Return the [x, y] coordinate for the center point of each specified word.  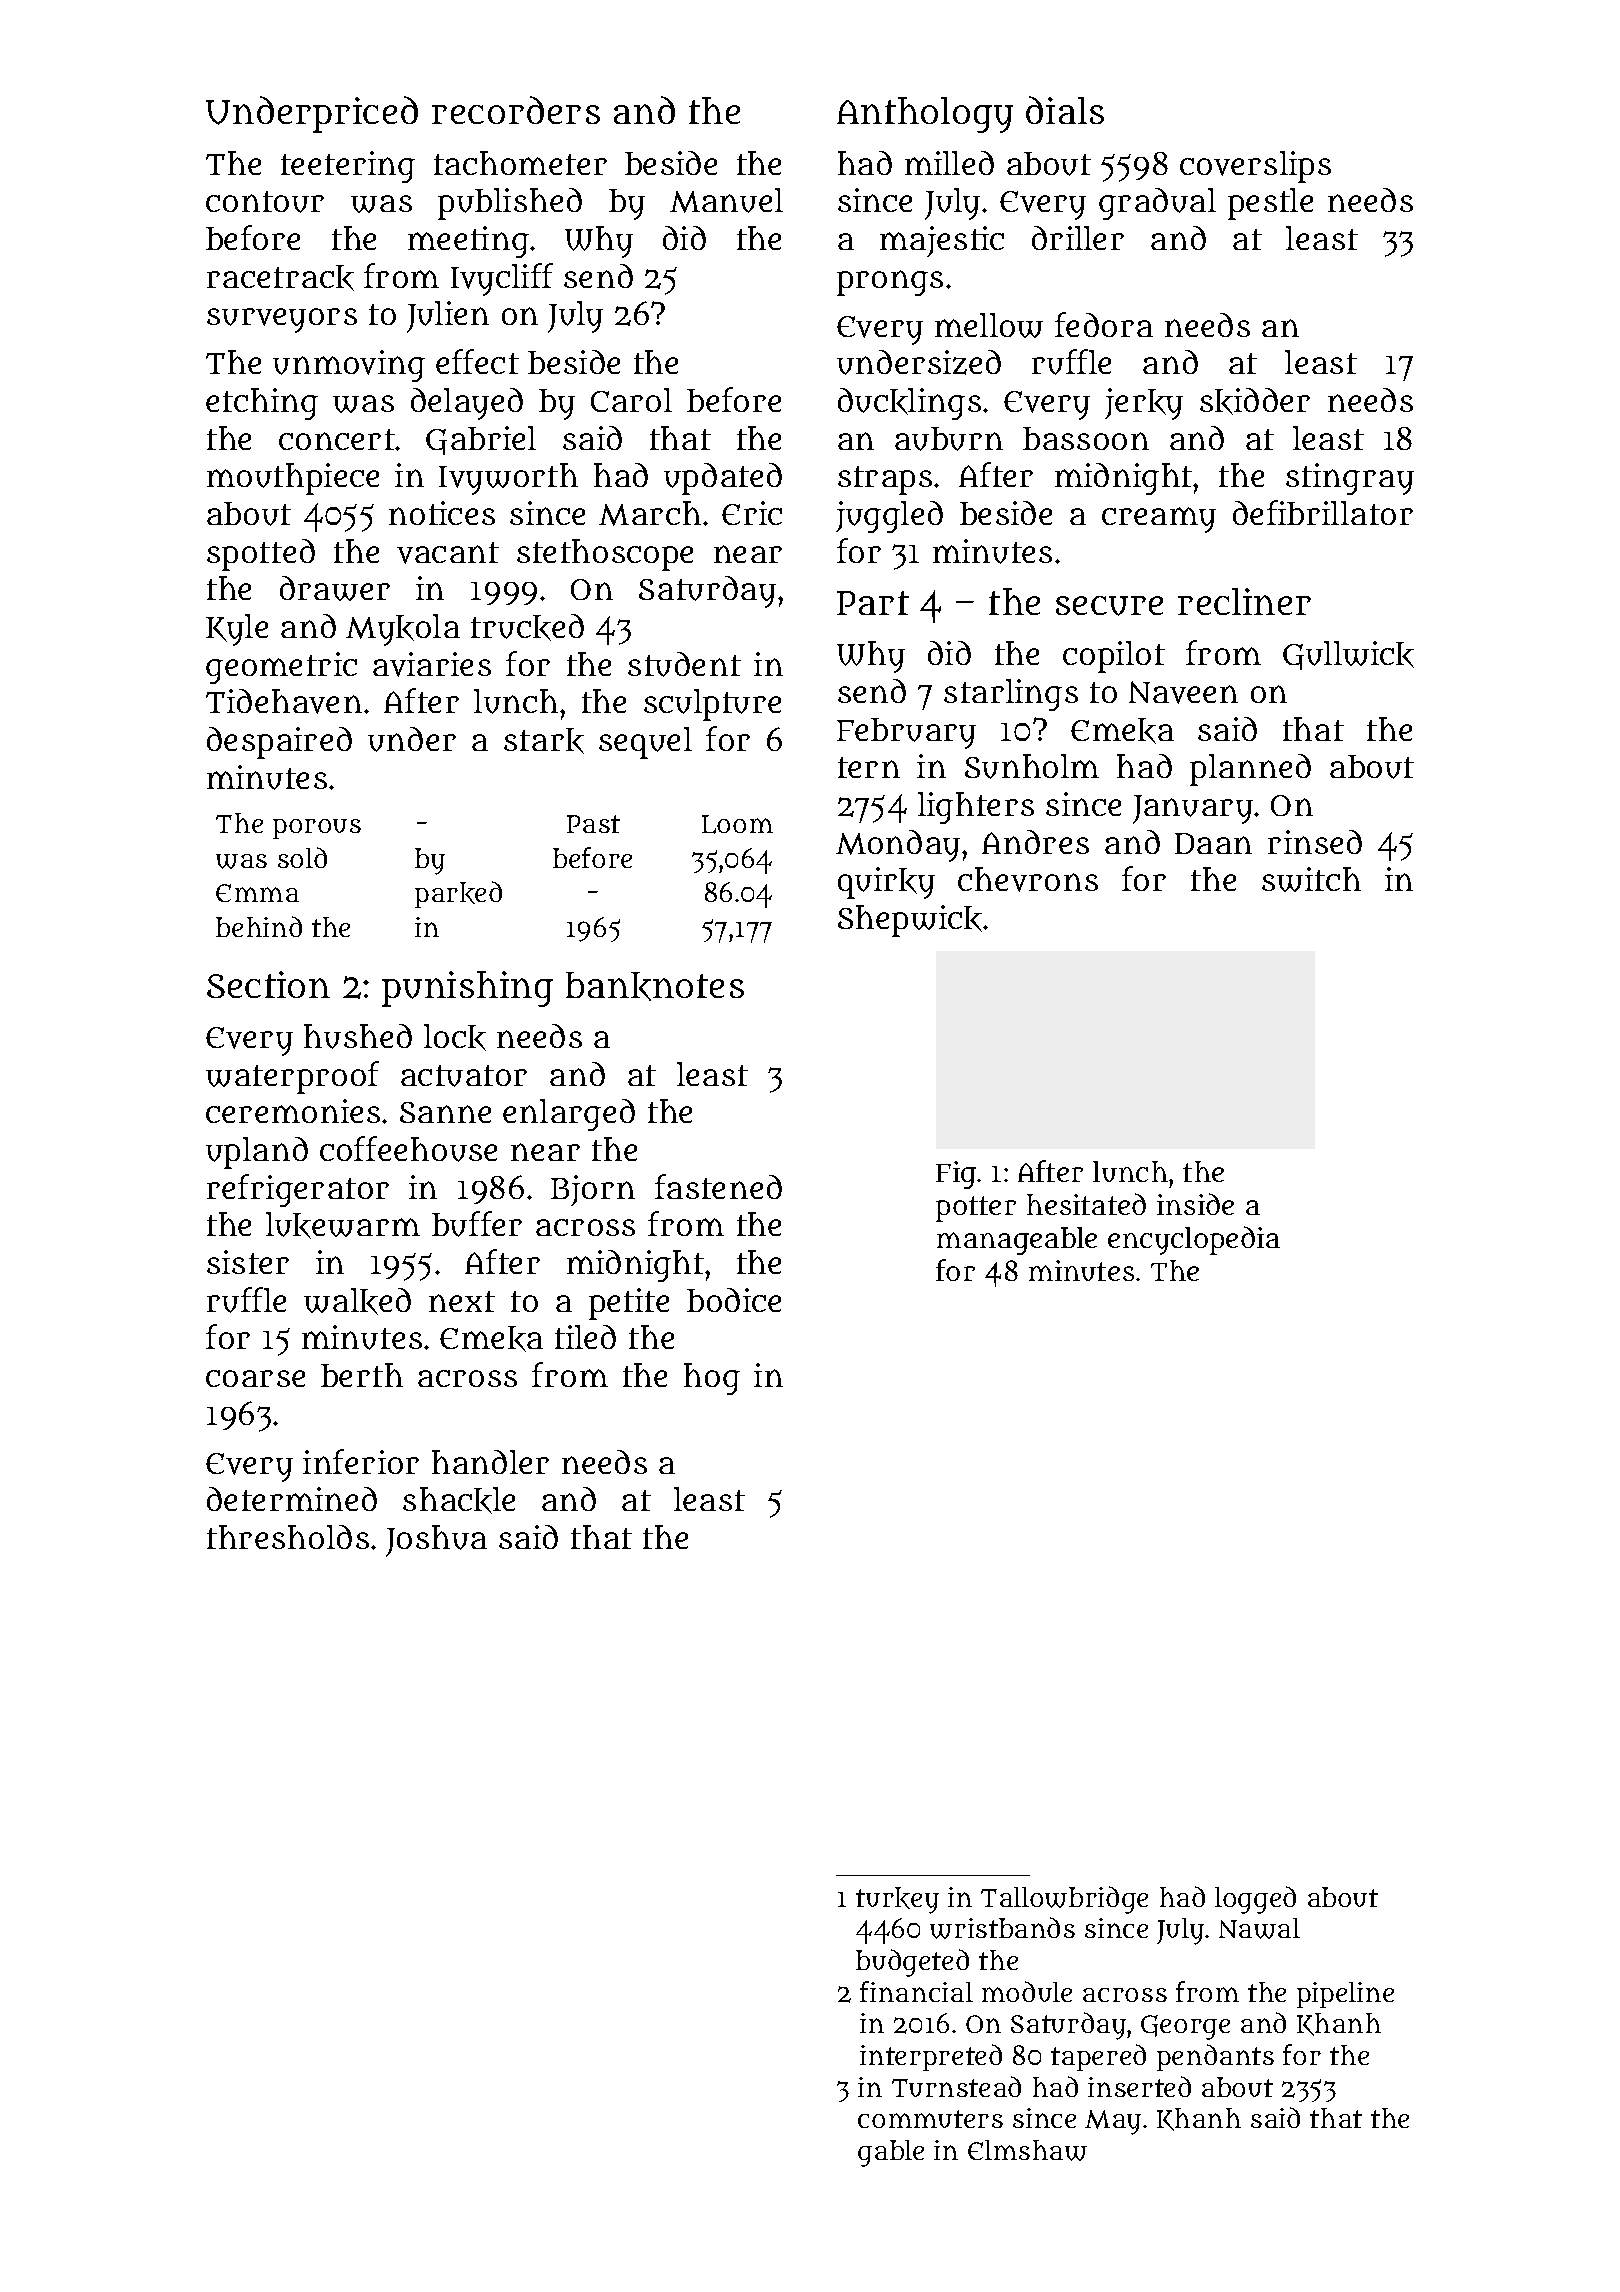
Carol [631, 400]
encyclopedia [1194, 1240]
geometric [281, 668]
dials [1065, 110]
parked [458, 894]
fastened [718, 1186]
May [1113, 2122]
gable [891, 2153]
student [684, 664]
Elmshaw [1027, 2150]
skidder [1255, 401]
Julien [448, 317]
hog [712, 1379]
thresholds [288, 1537]
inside [1195, 1204]
